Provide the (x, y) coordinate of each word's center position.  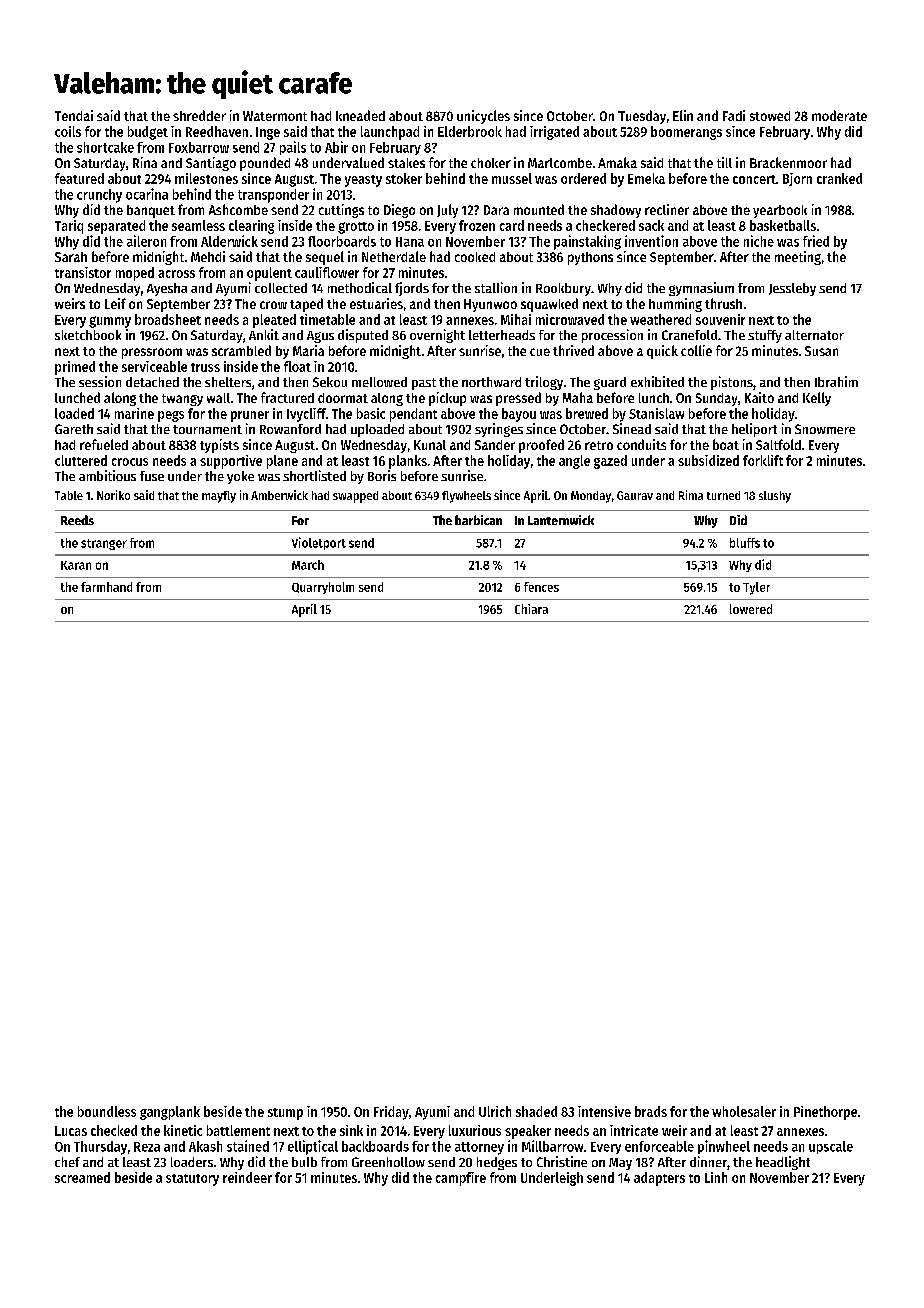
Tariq (69, 227)
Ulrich (495, 1111)
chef (67, 1162)
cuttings (341, 211)
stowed (770, 116)
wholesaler (744, 1111)
